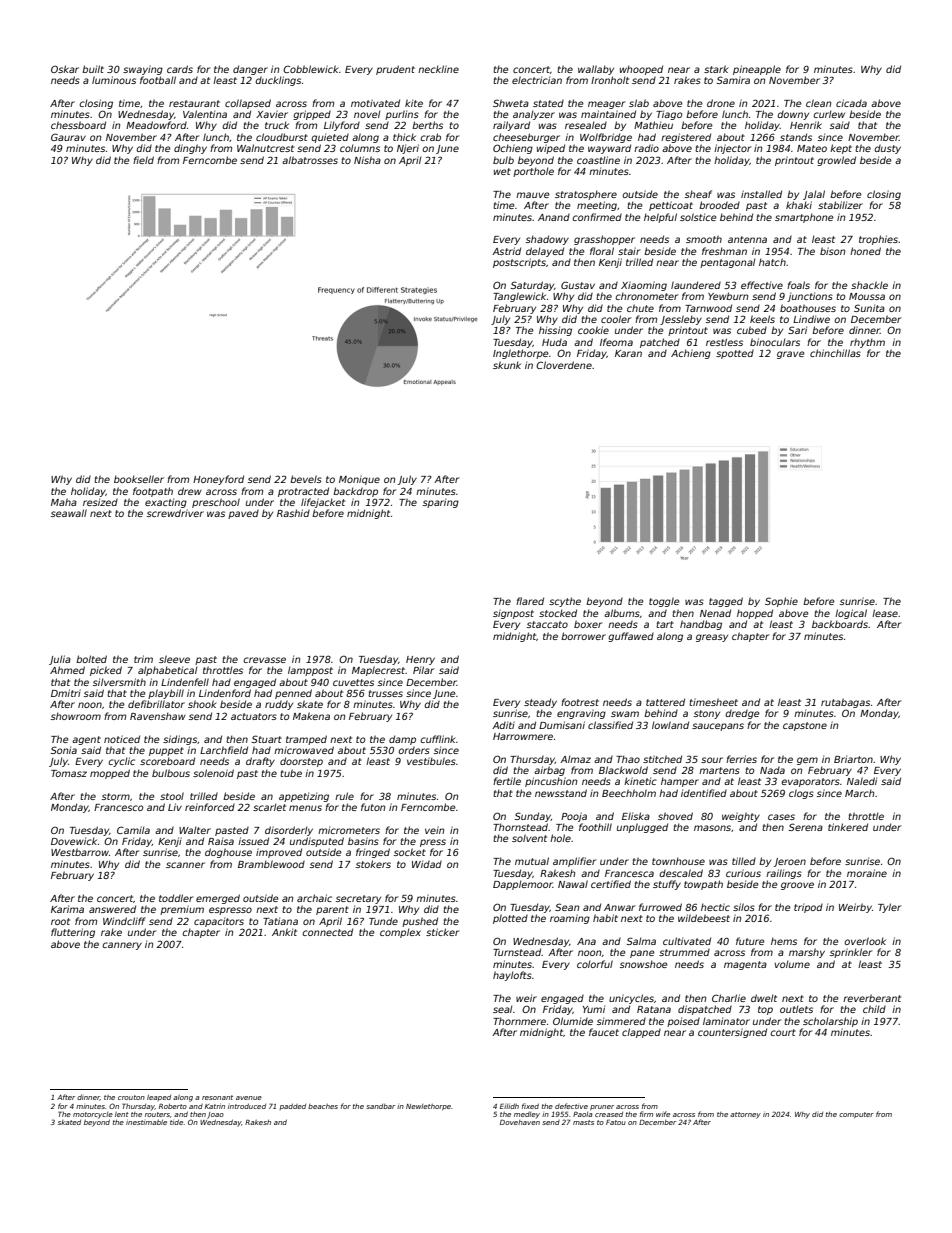  What do you see at coordinates (742, 714) in the page?
I see `dredge` at bounding box center [742, 714].
